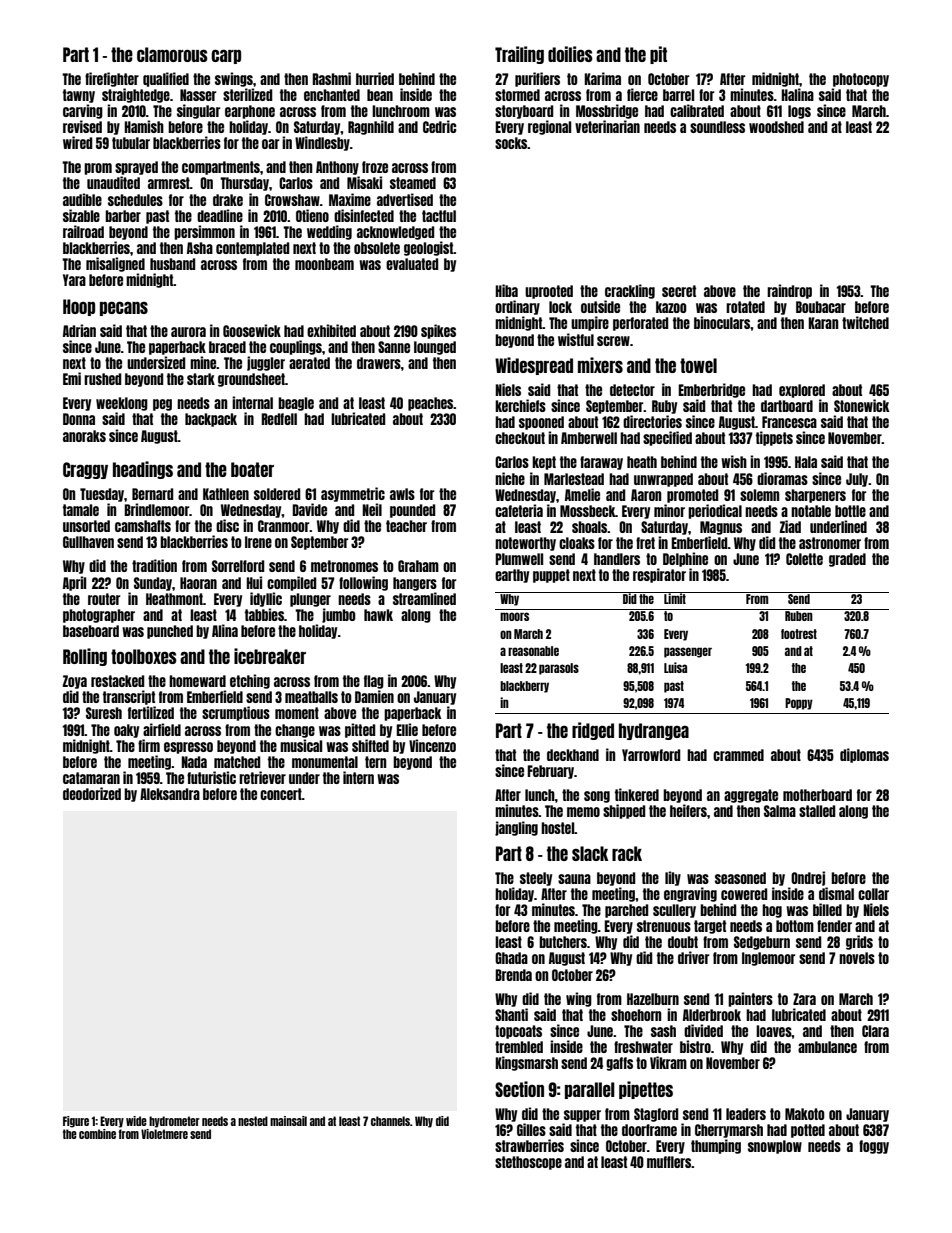 This screenshot has width=952, height=1233. What do you see at coordinates (76, 1122) in the screenshot?
I see `Figure` at bounding box center [76, 1122].
